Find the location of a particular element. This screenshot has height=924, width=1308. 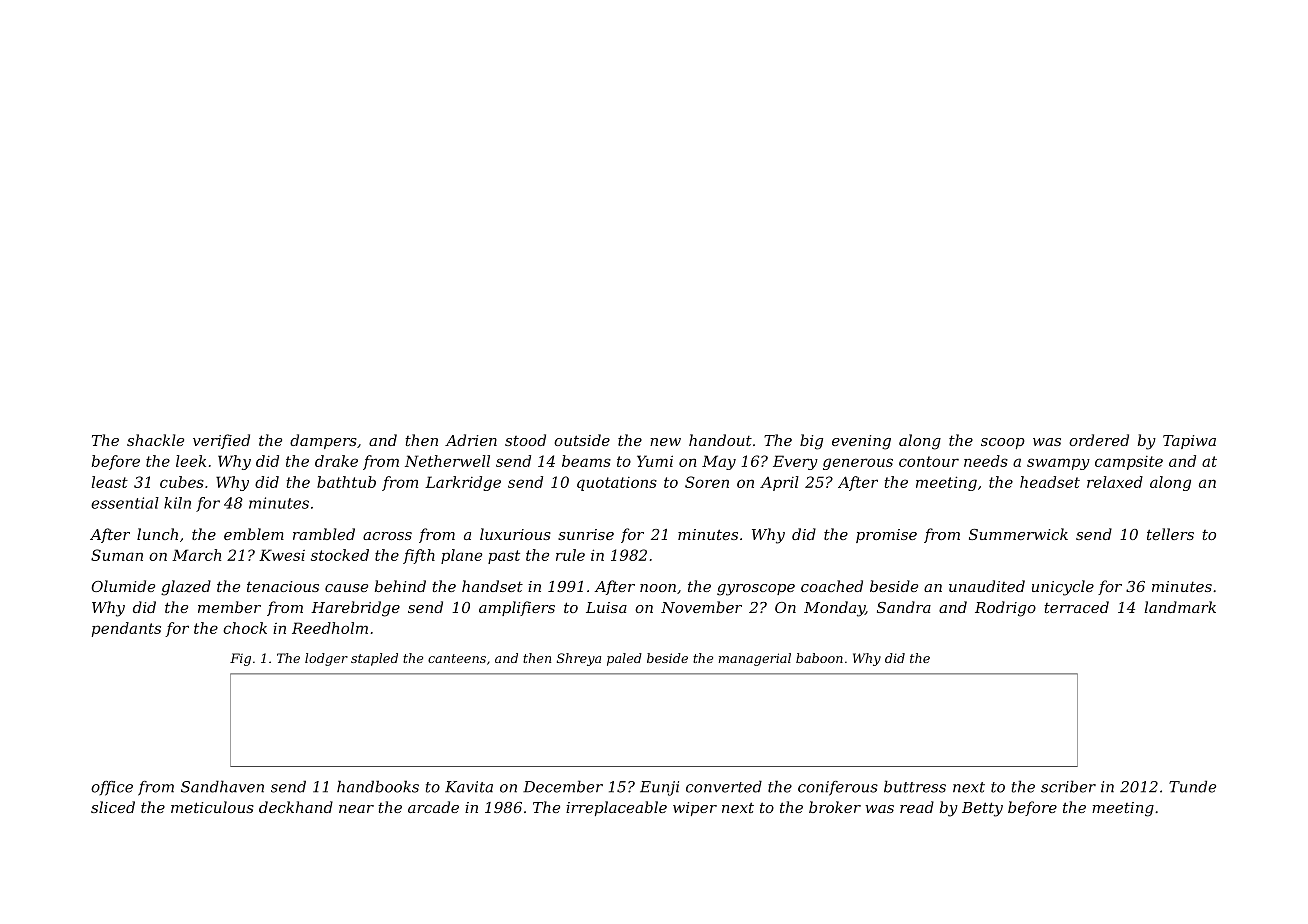

paled is located at coordinates (624, 659).
